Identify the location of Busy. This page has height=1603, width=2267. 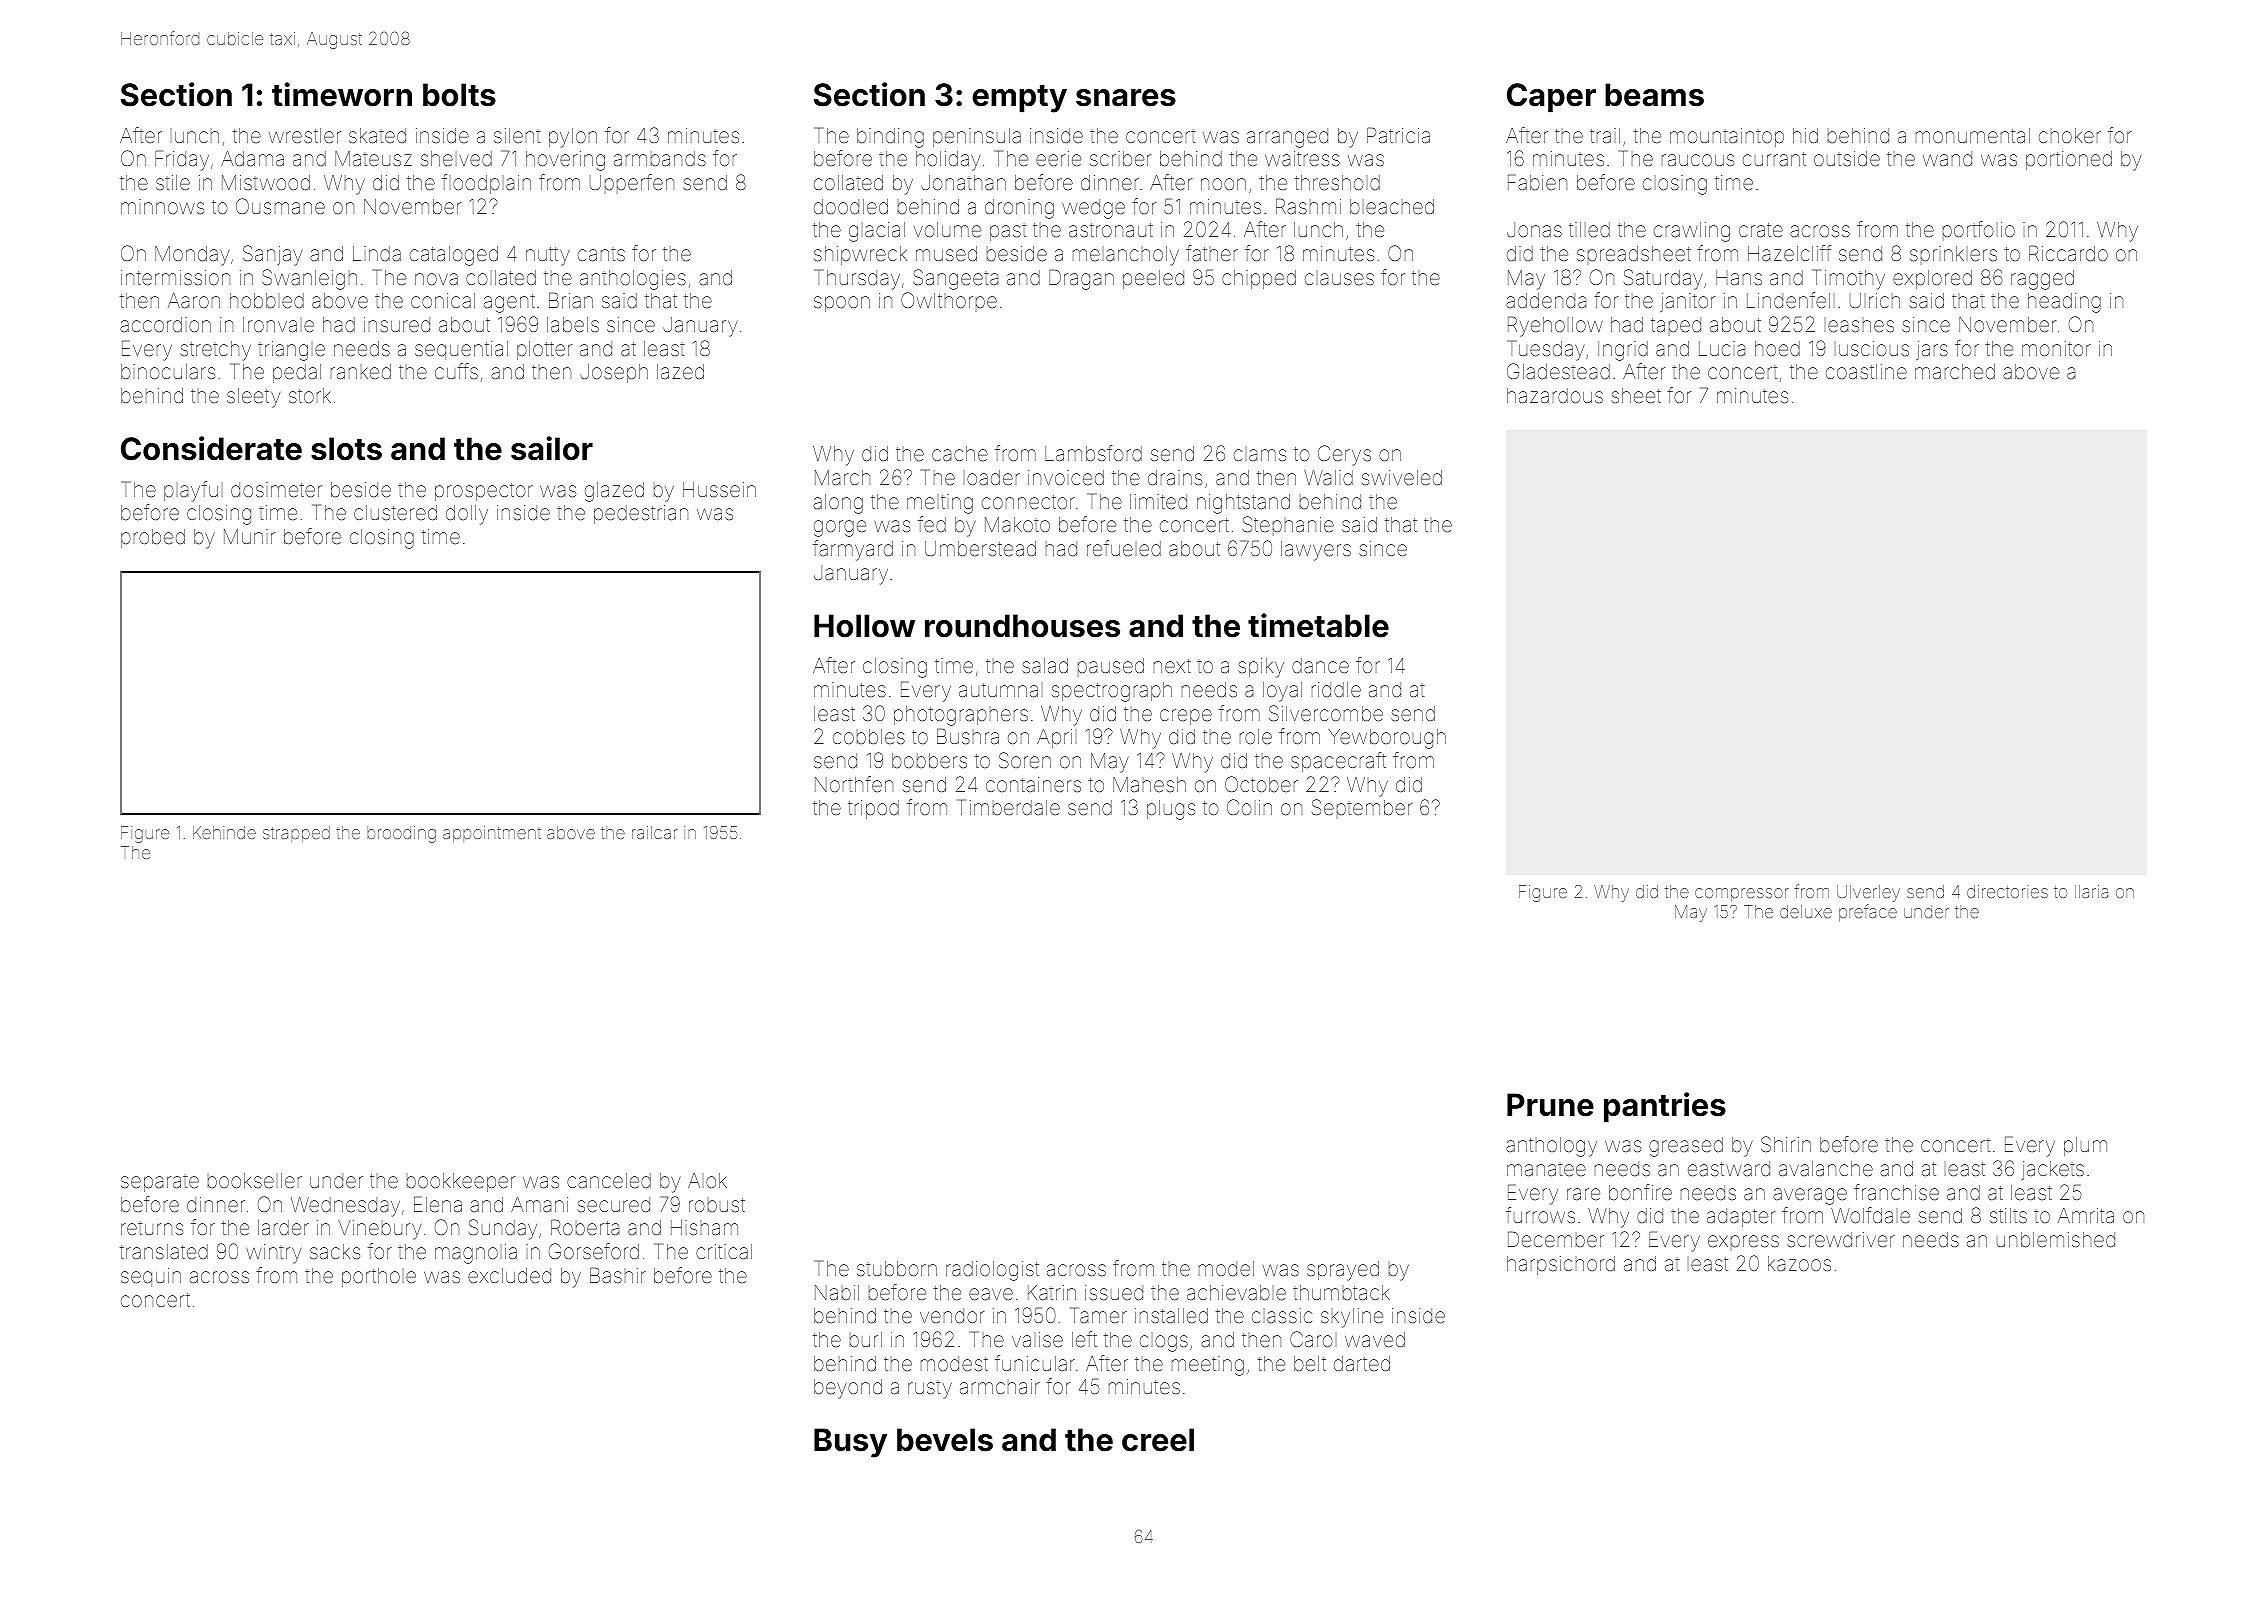
(850, 1443).
